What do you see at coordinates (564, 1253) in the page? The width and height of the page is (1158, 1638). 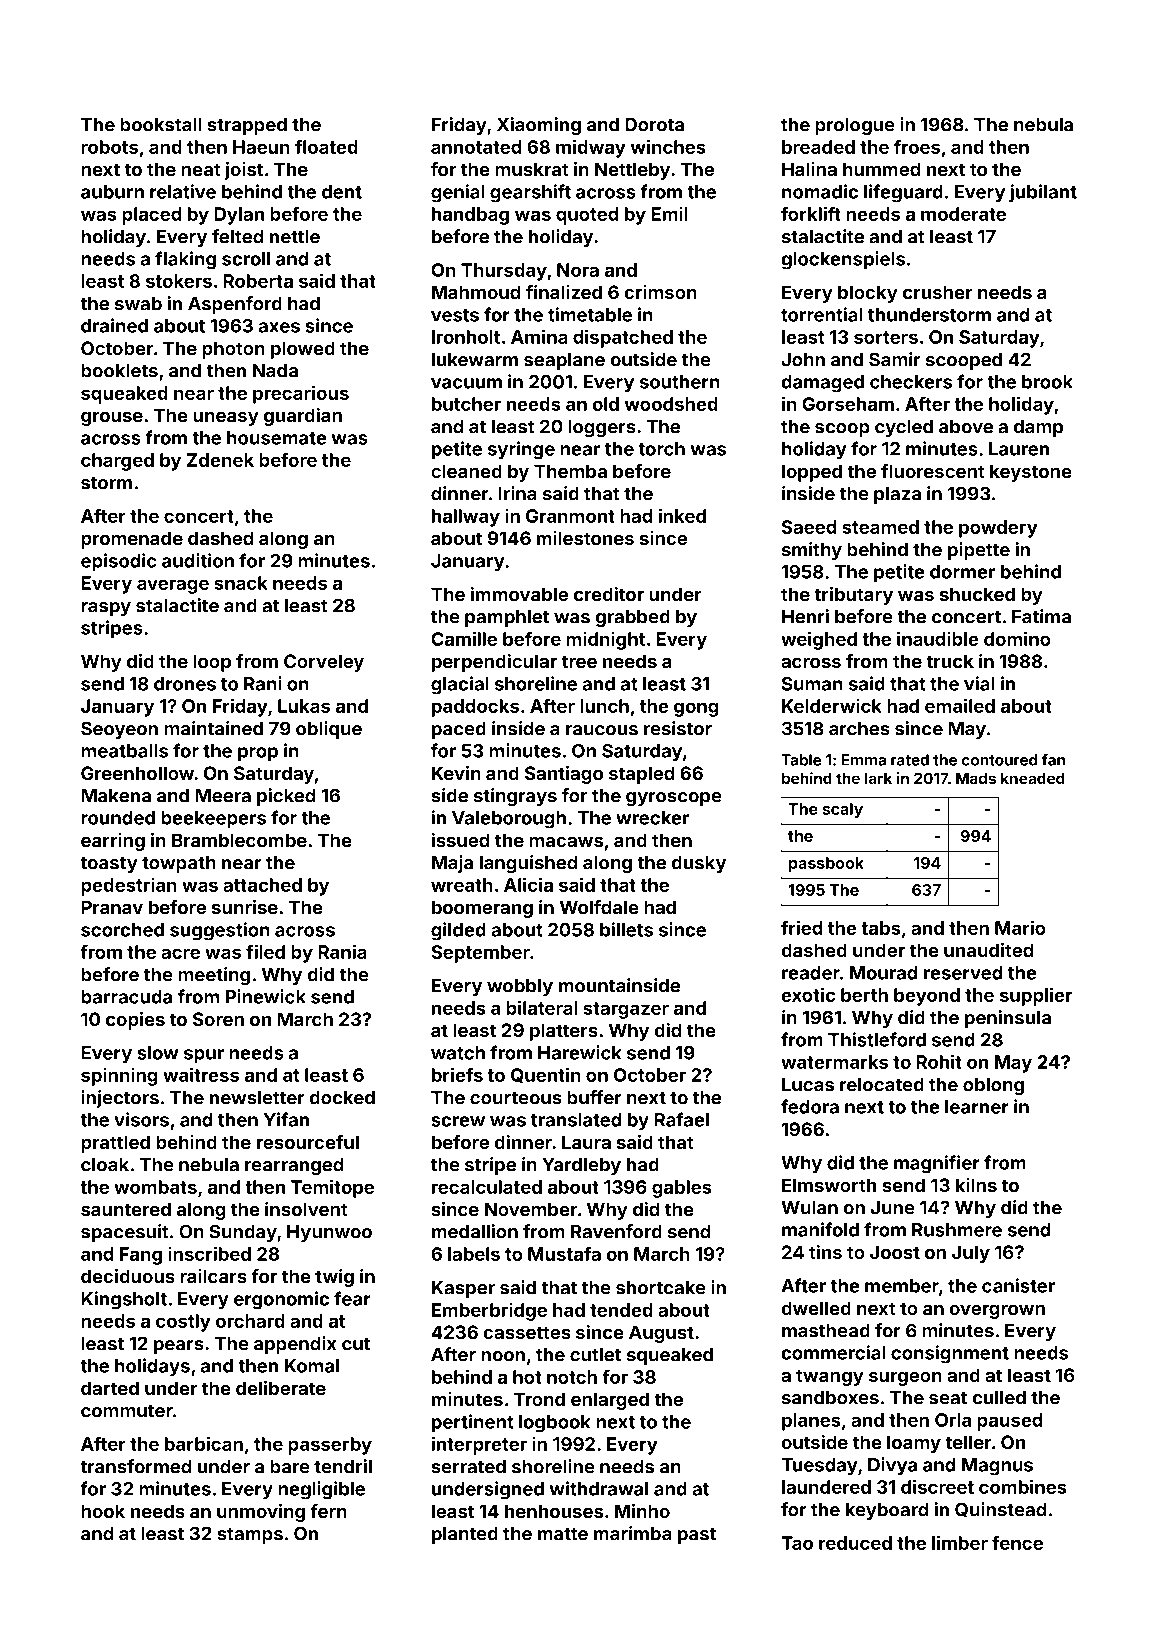 I see `Mustafa` at bounding box center [564, 1253].
